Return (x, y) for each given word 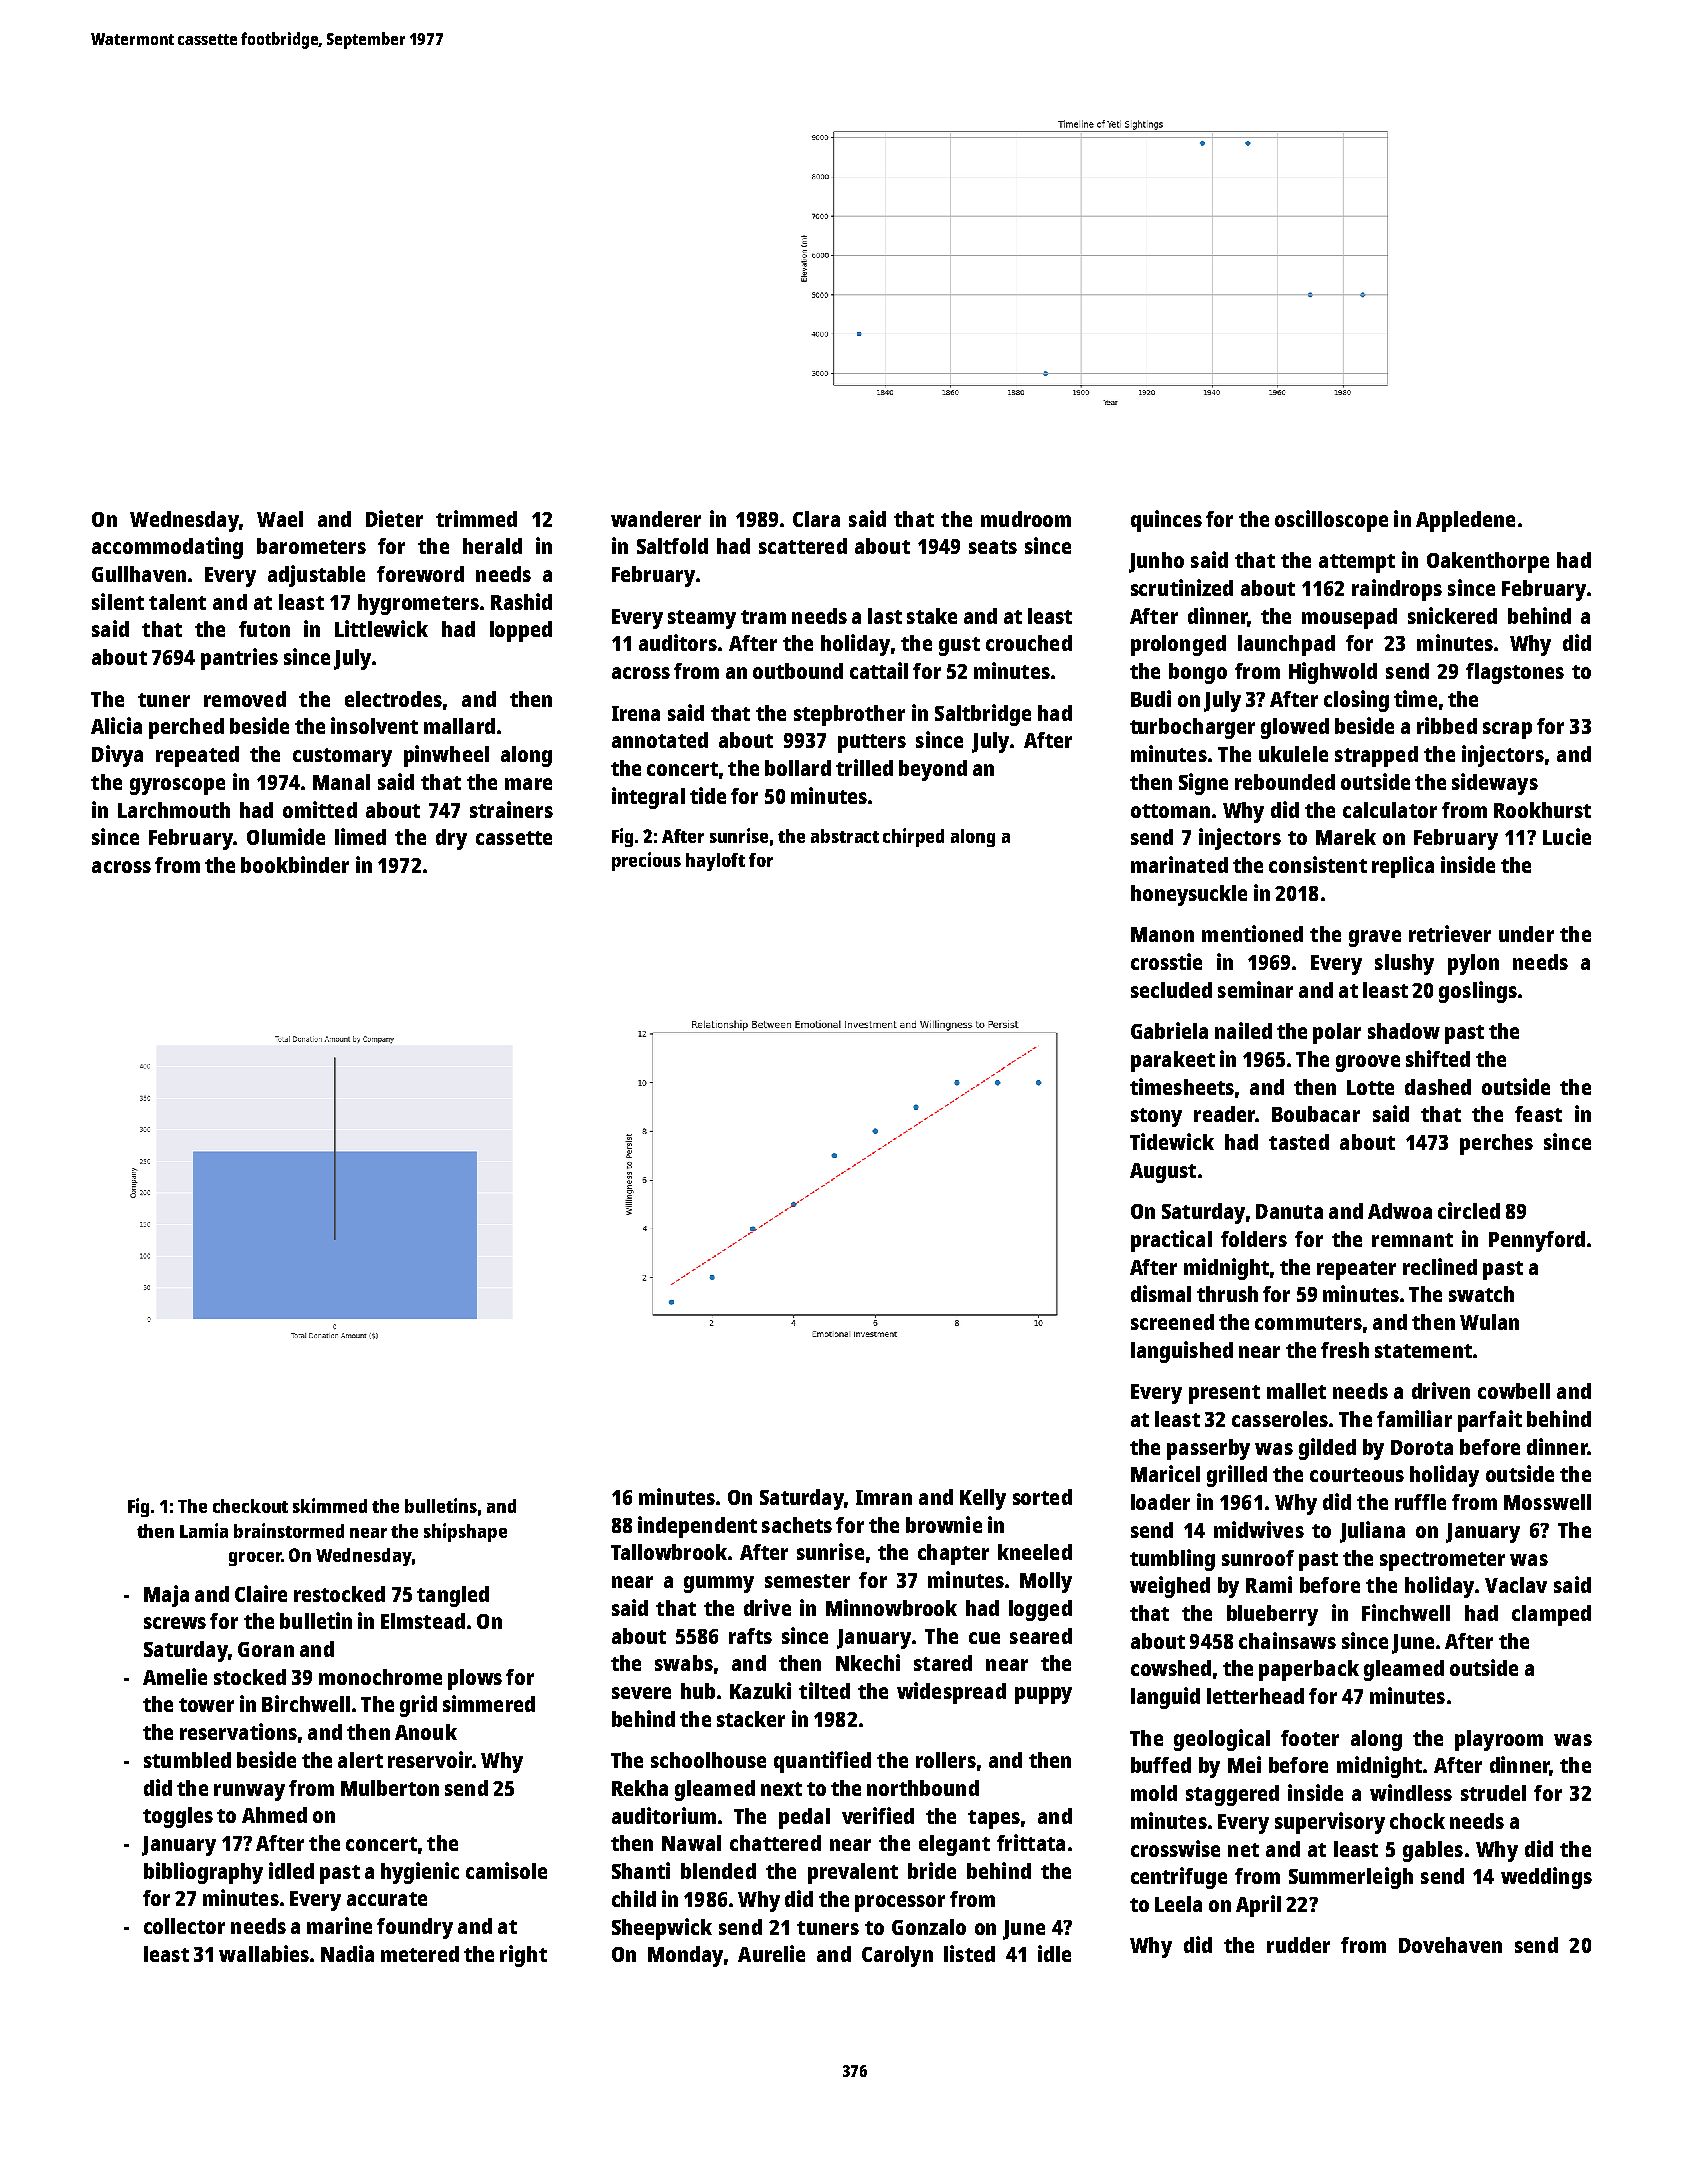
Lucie (1567, 836)
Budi (1151, 698)
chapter (953, 1554)
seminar (1255, 989)
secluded (1171, 990)
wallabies (264, 1953)
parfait (1490, 1421)
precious (646, 861)
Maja (166, 1596)
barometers (311, 546)
